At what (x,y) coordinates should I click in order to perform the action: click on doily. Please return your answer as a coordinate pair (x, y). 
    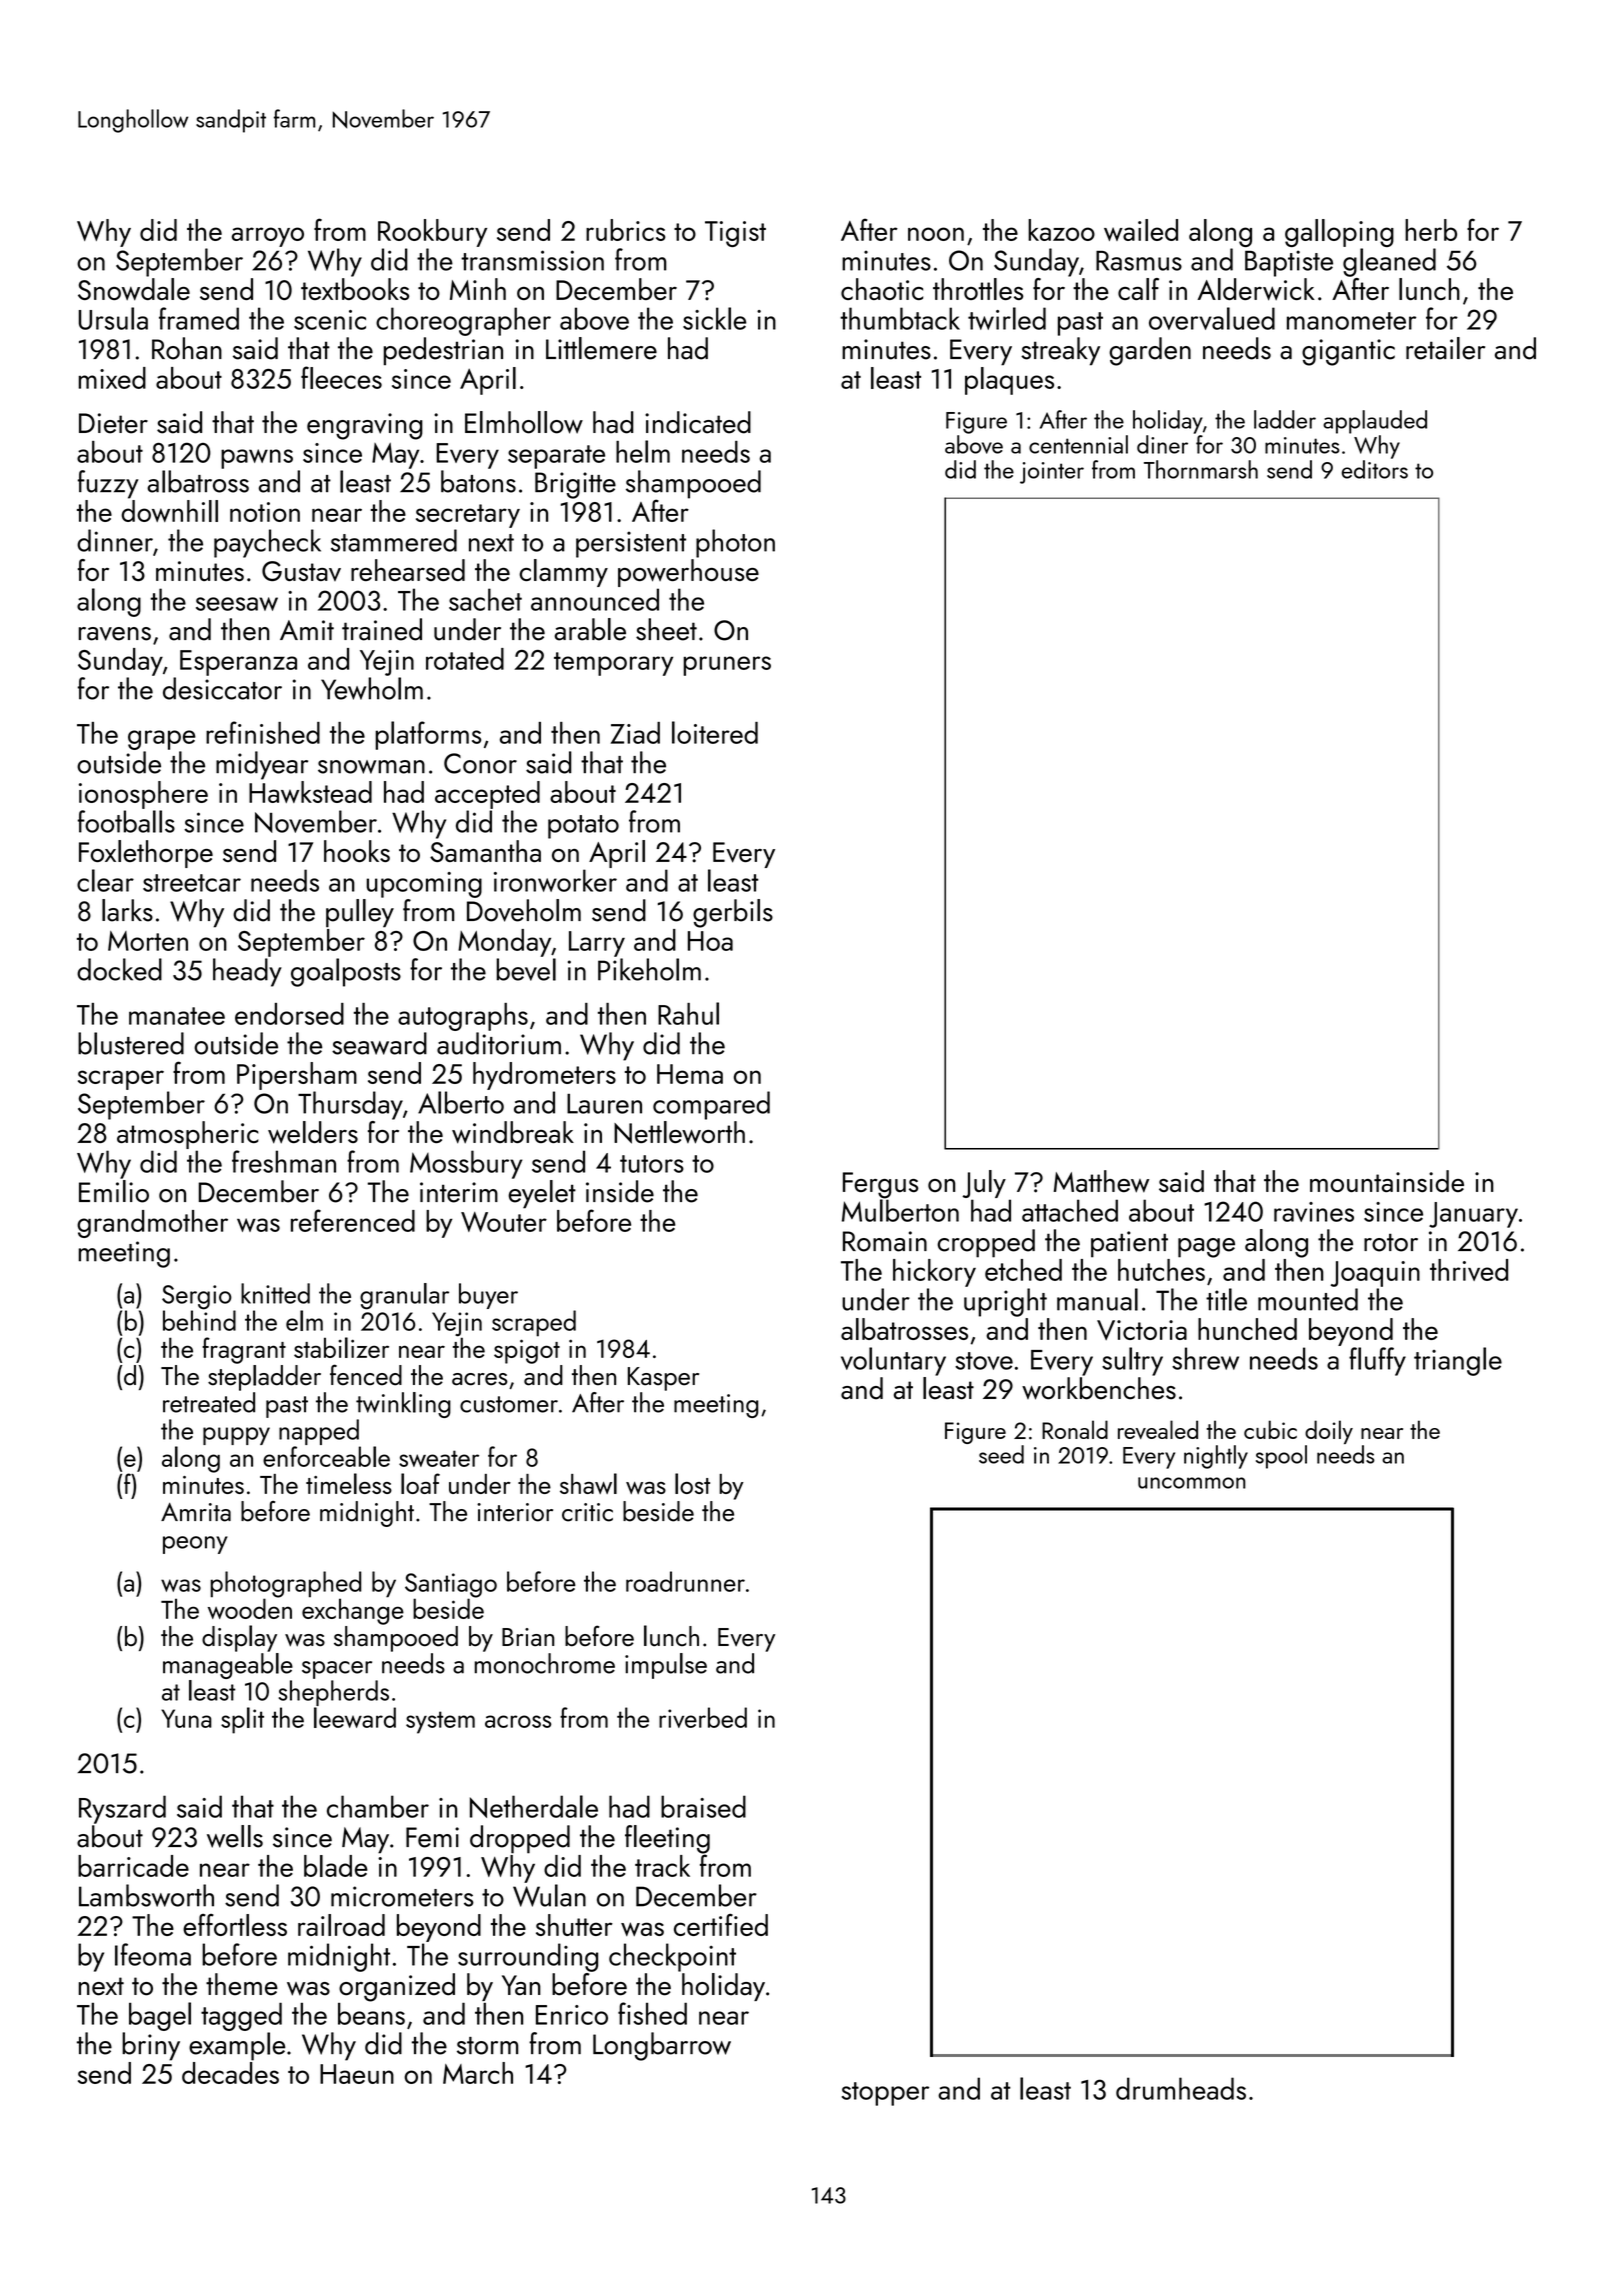
    Looking at the image, I should click on (1329, 1432).
